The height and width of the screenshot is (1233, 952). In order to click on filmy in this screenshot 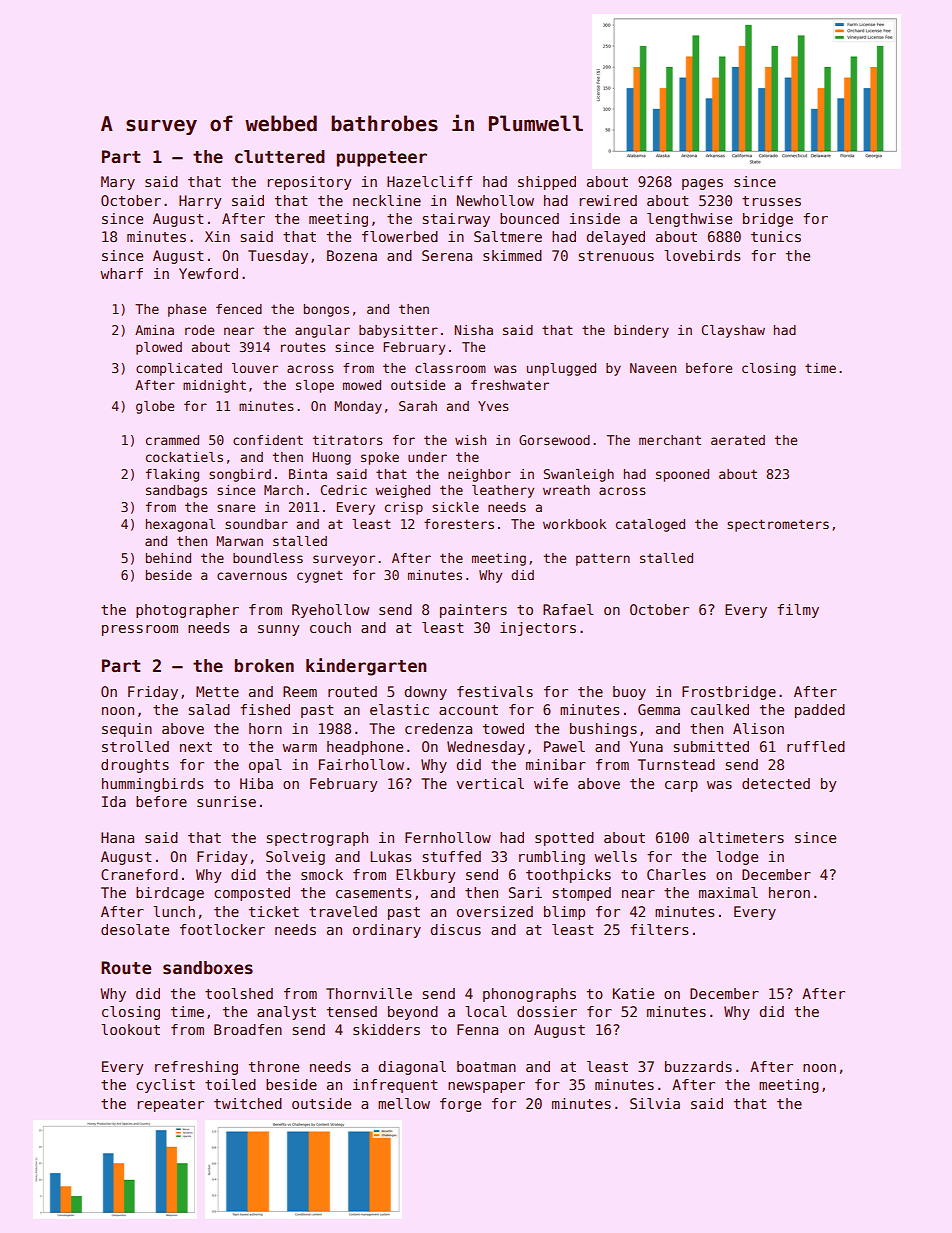, I will do `click(798, 611)`.
